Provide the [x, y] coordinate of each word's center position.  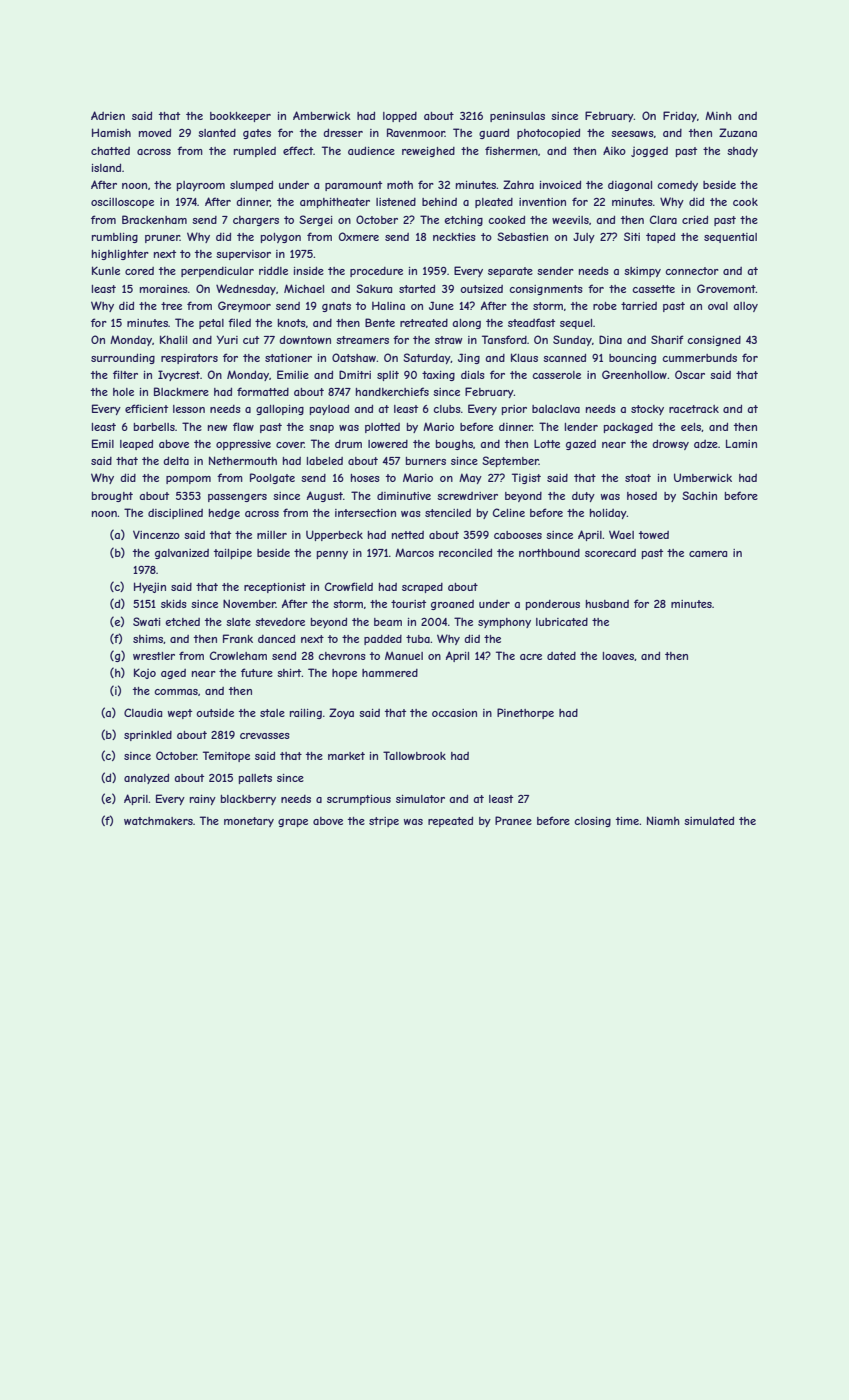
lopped [400, 117]
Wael [621, 534]
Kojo [145, 673]
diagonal [630, 186]
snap [321, 429]
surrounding [123, 358]
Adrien [108, 115]
